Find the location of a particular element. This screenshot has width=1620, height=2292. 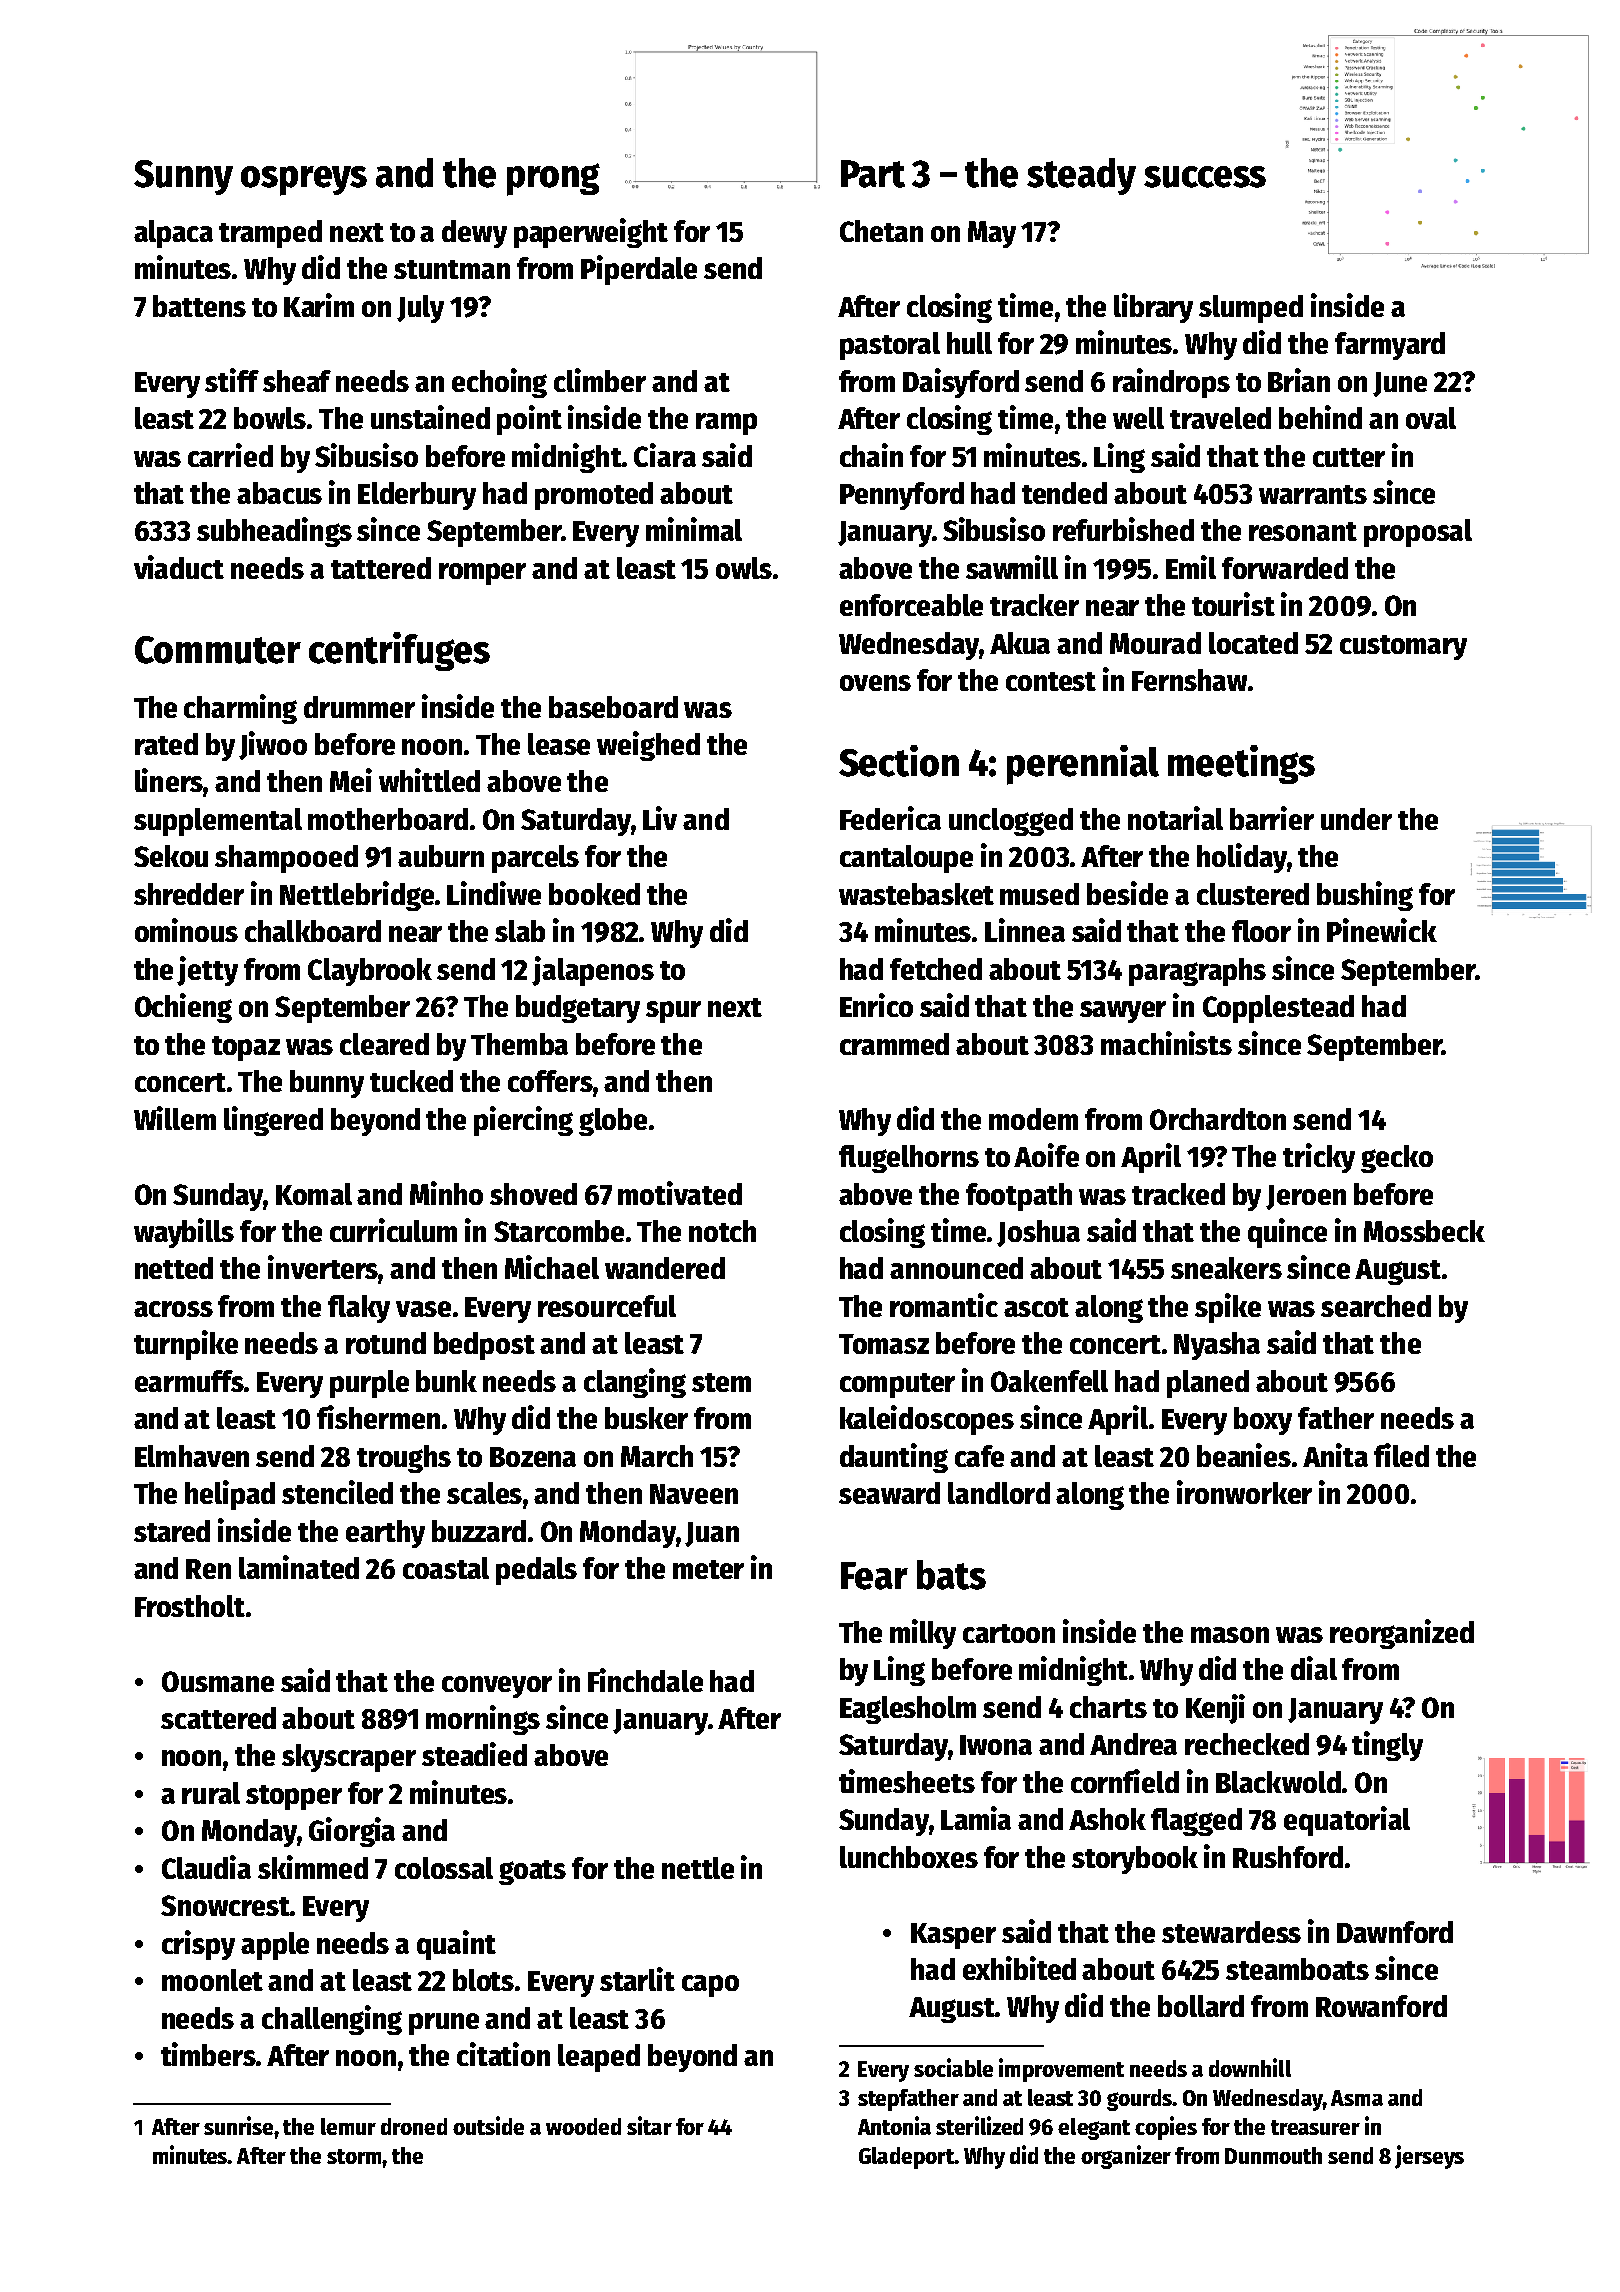

leaped is located at coordinates (599, 2058).
